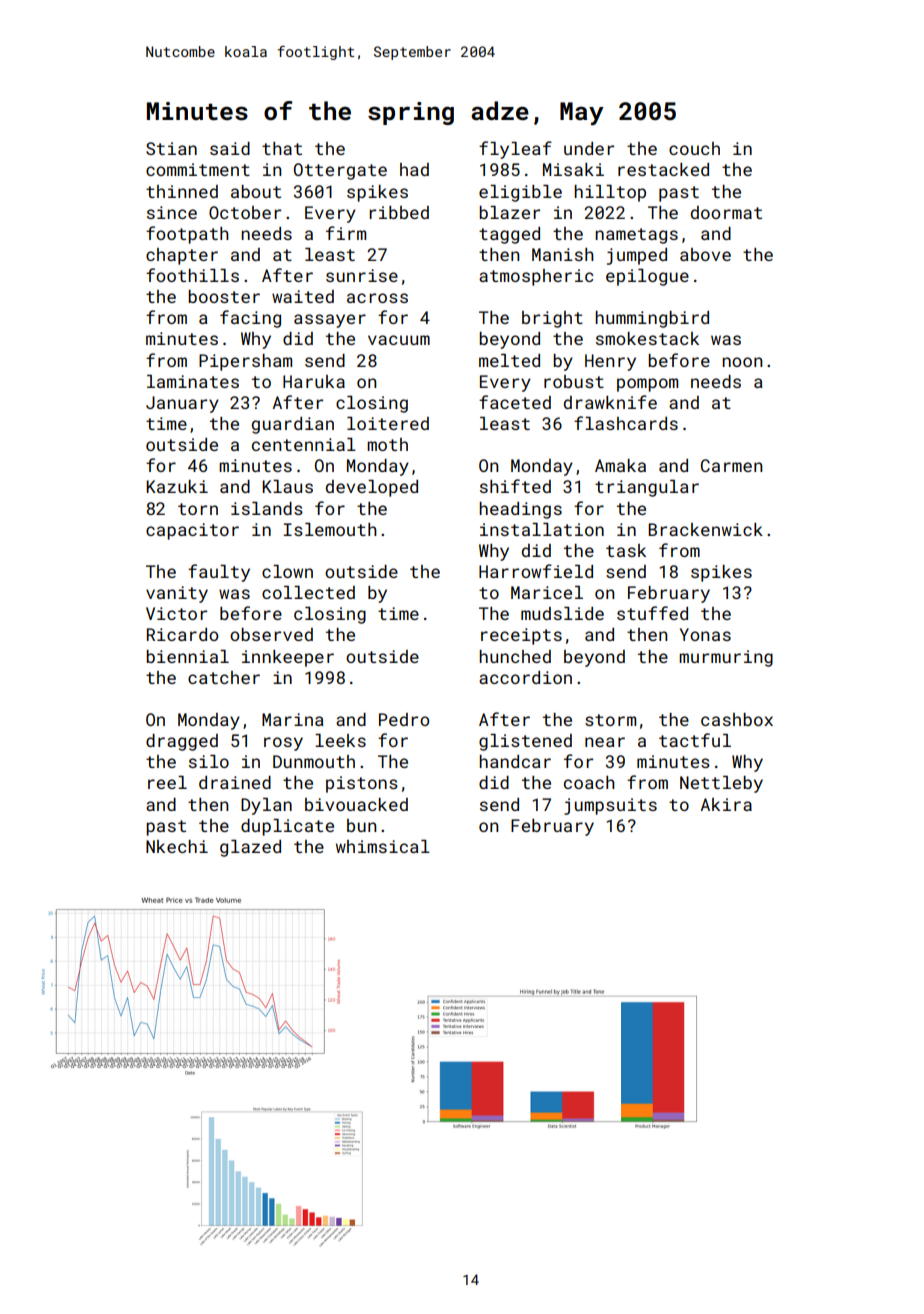 The width and height of the image is (924, 1314). I want to click on melted, so click(509, 360).
